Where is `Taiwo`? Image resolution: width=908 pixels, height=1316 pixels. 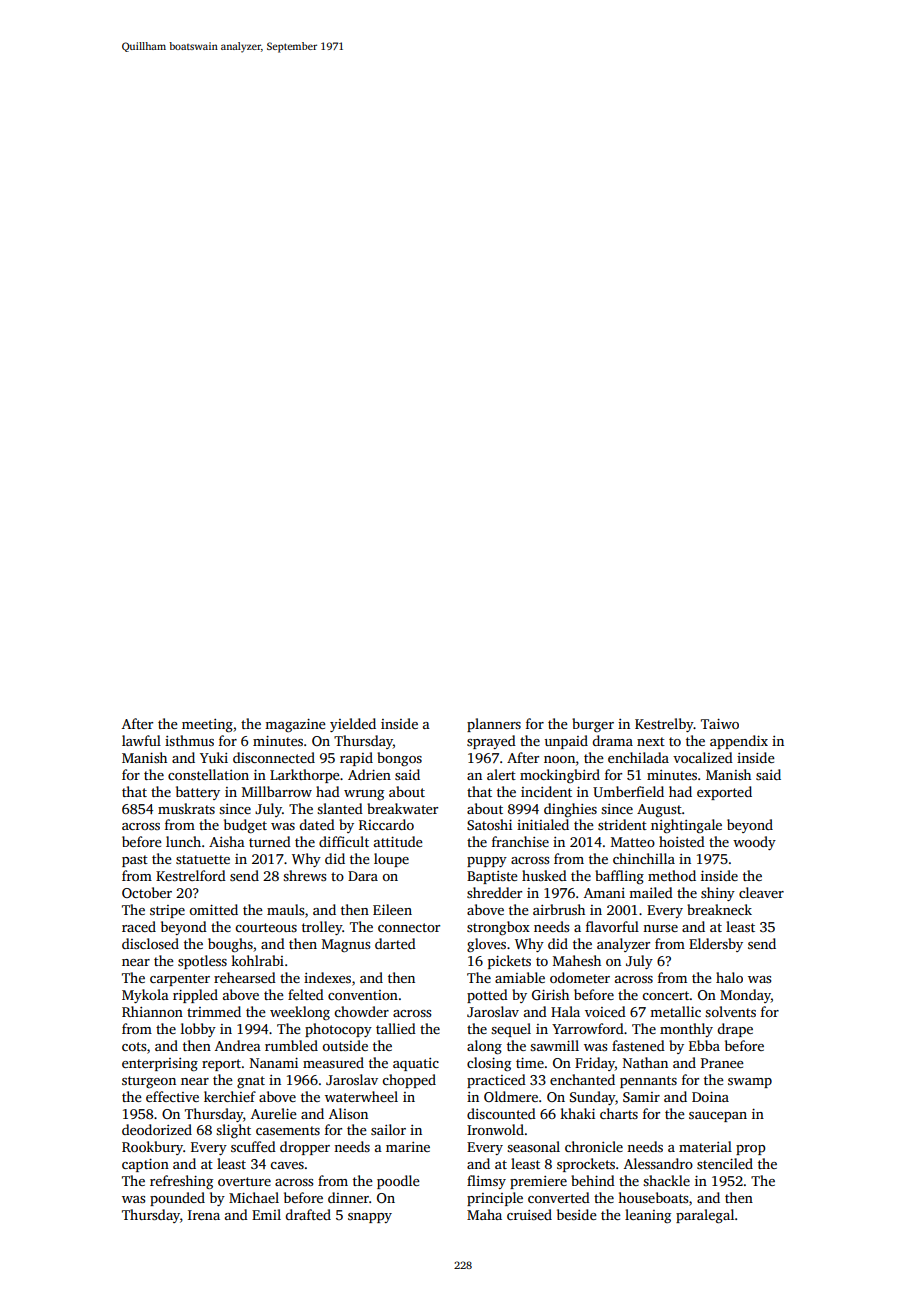
Taiwo is located at coordinates (720, 724).
